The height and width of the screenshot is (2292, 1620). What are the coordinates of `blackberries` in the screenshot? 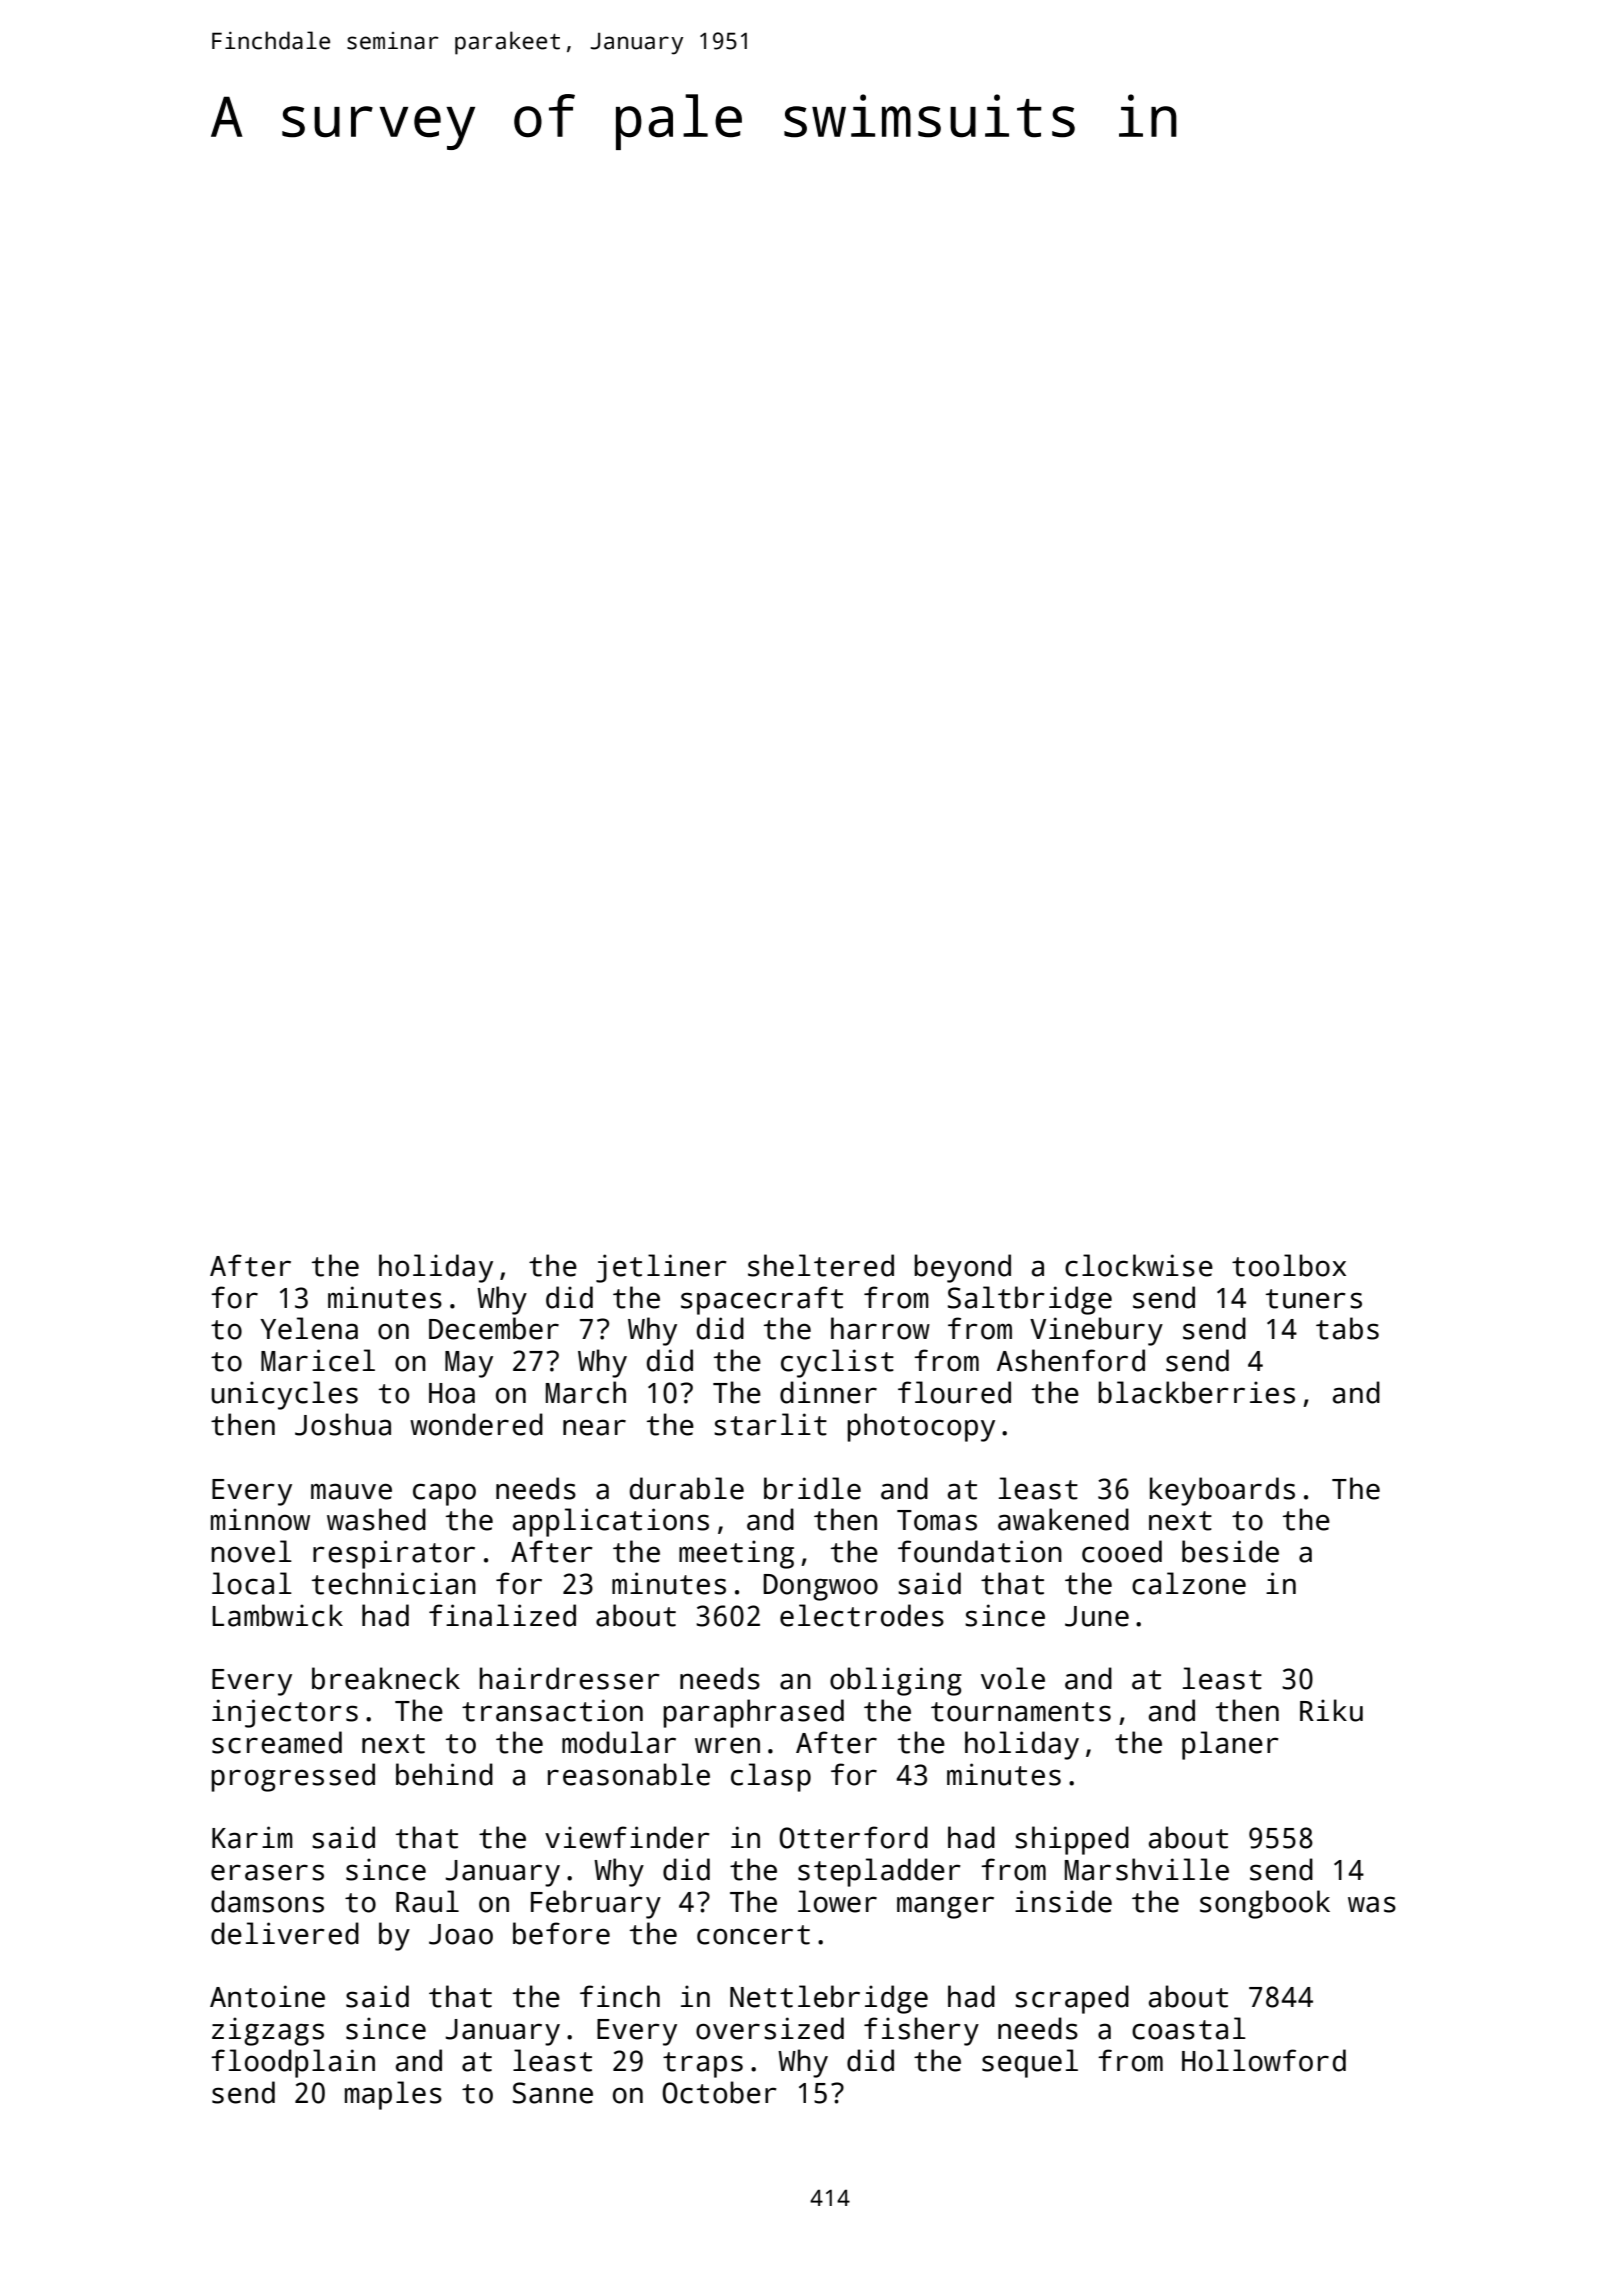 It's located at (1196, 1392).
